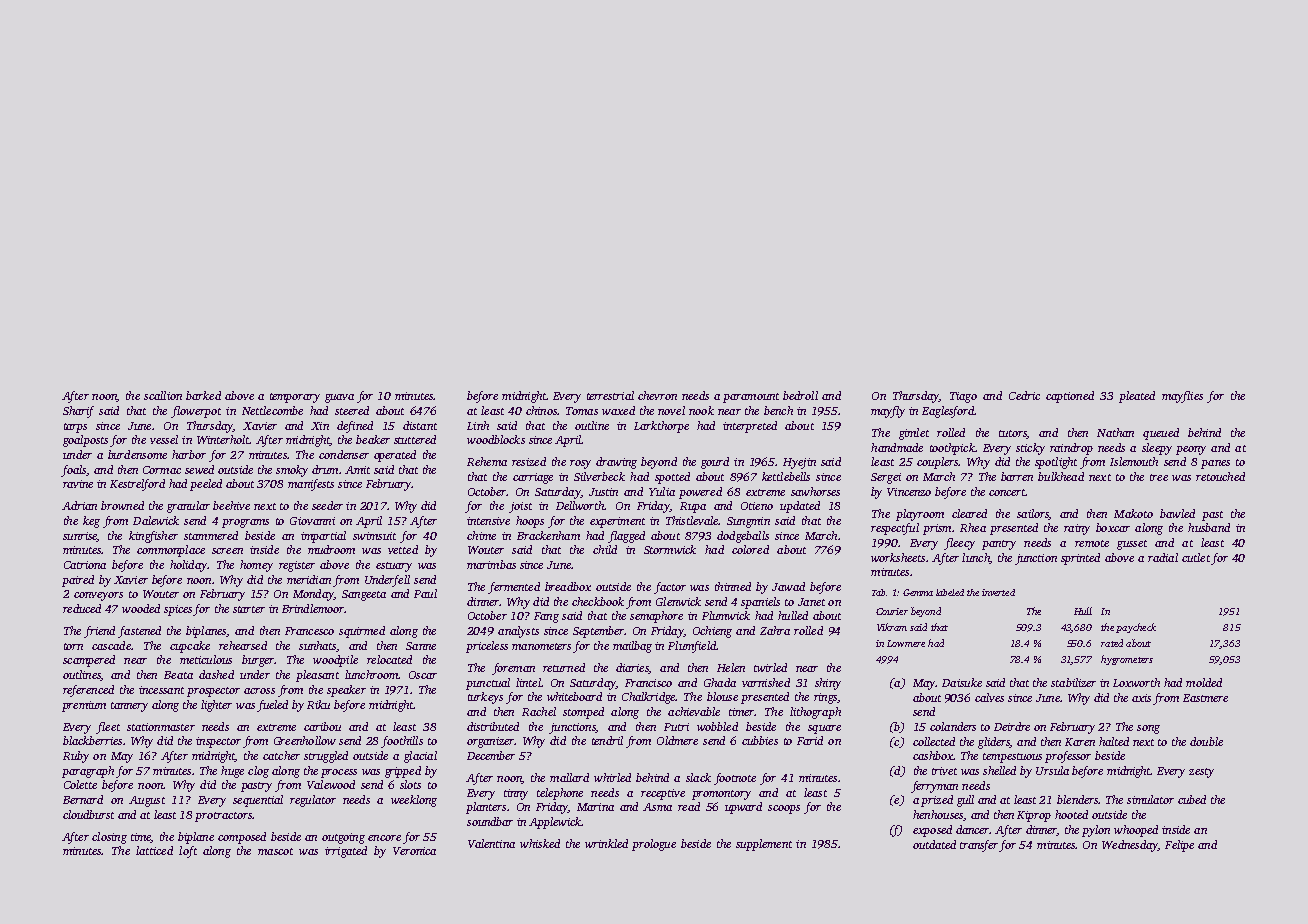  What do you see at coordinates (78, 412) in the screenshot?
I see `Sharif` at bounding box center [78, 412].
